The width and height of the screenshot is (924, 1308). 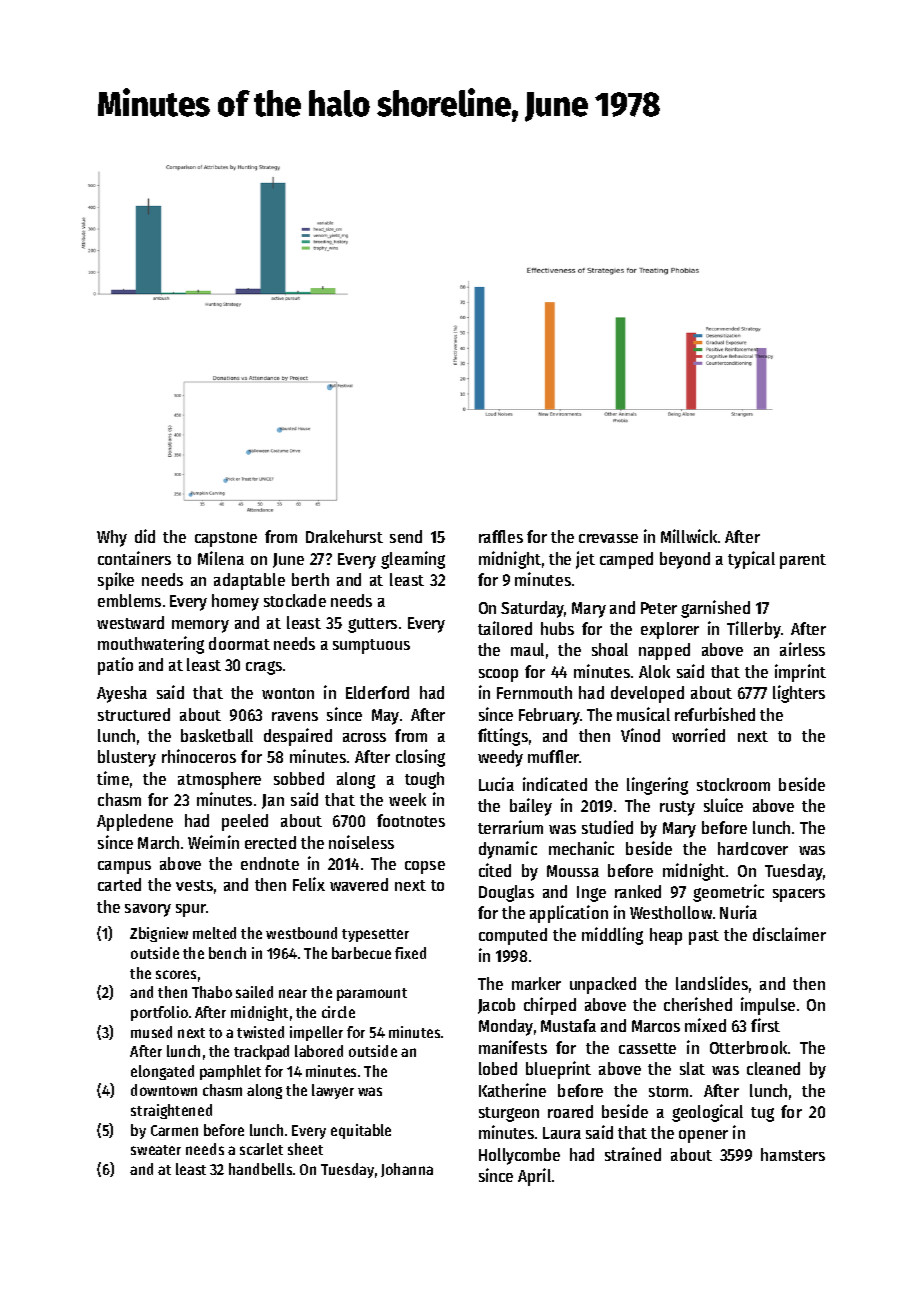 What do you see at coordinates (344, 536) in the screenshot?
I see `Drakehurst` at bounding box center [344, 536].
